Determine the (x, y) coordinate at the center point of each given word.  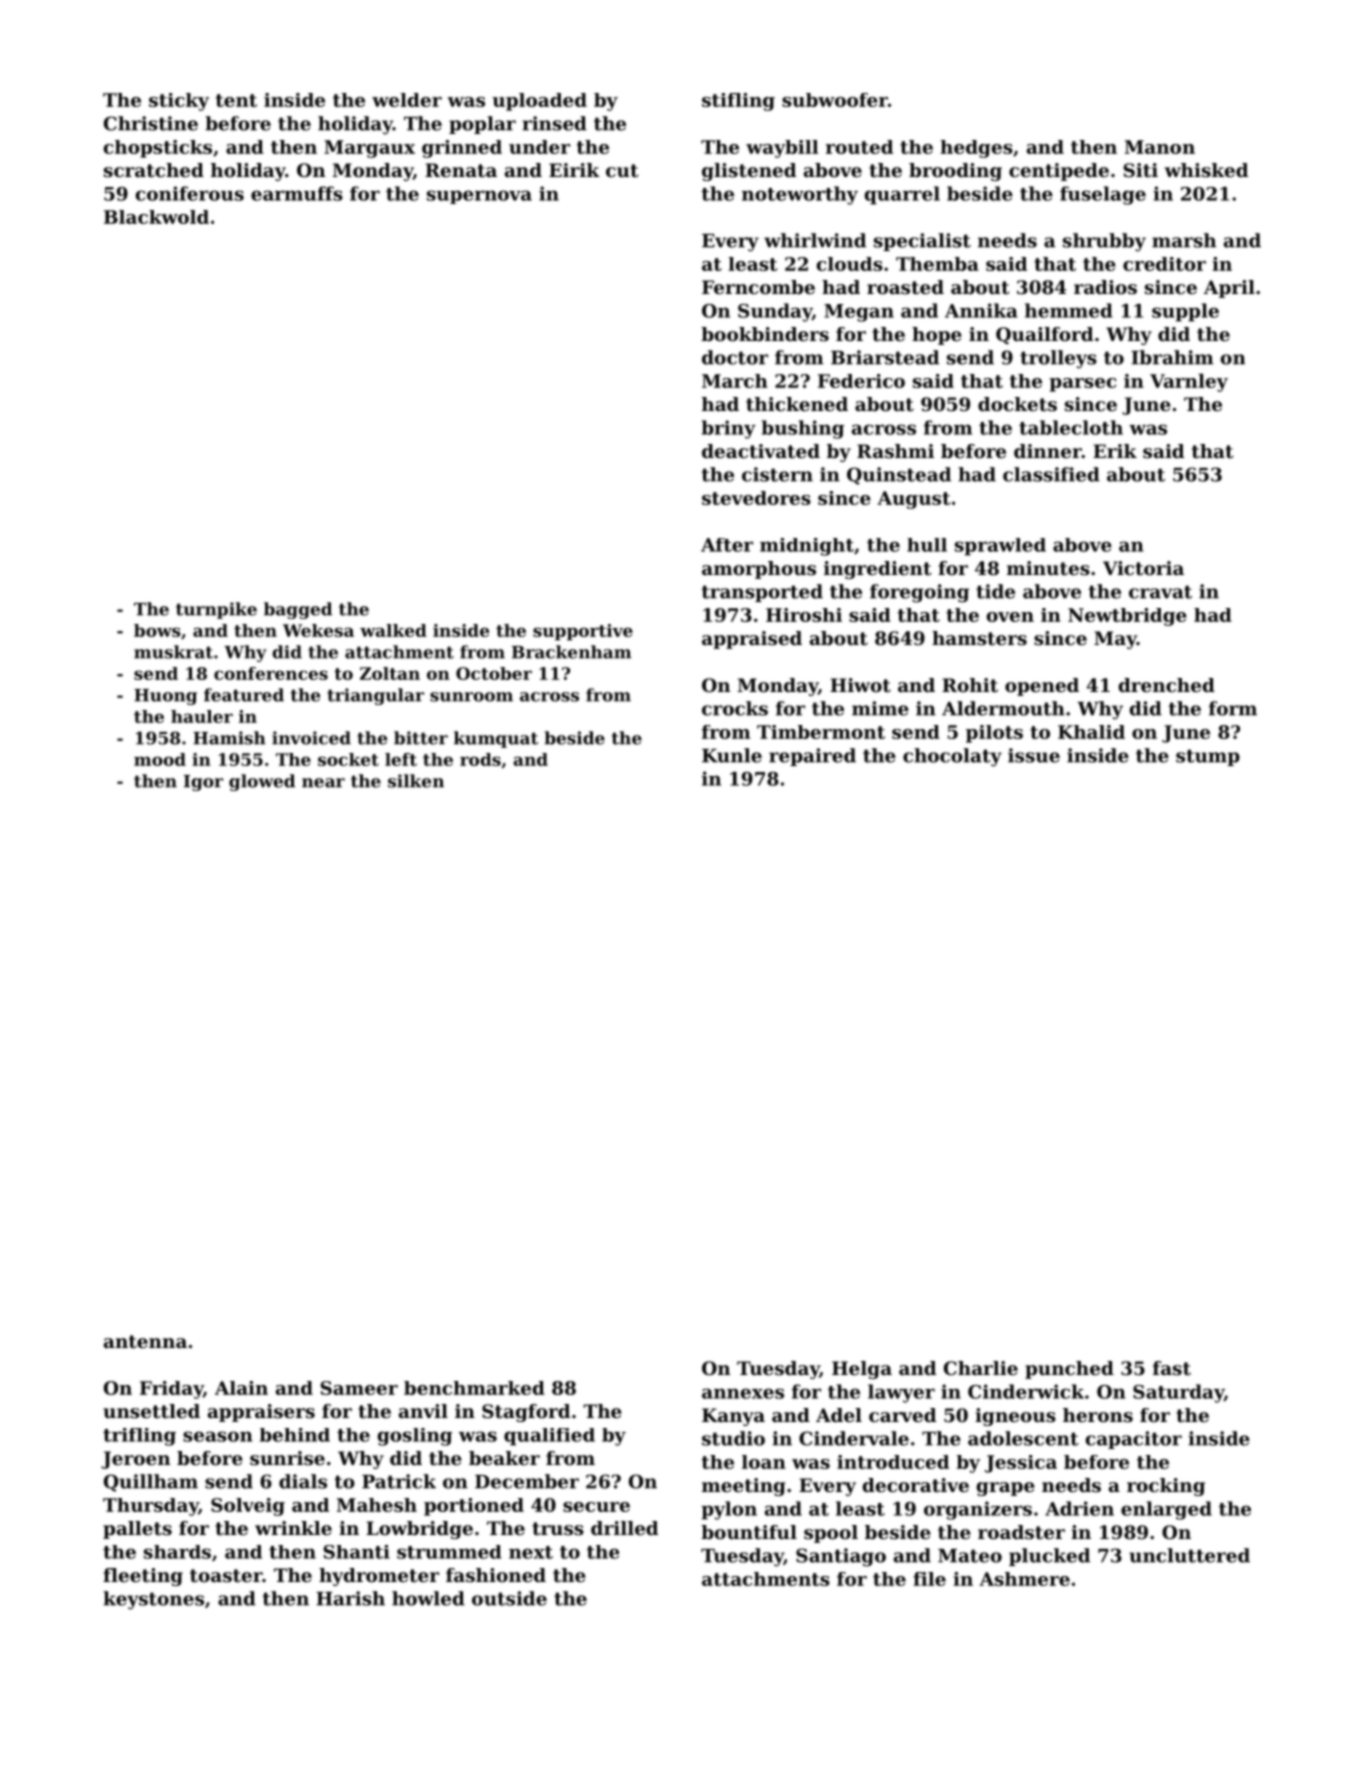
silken (416, 781)
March (735, 381)
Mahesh (377, 1505)
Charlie (981, 1368)
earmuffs (297, 193)
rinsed (554, 123)
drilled (624, 1528)
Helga (862, 1370)
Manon (1160, 147)
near (323, 783)
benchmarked (474, 1388)
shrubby (1104, 242)
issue (1034, 755)
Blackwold (156, 217)
